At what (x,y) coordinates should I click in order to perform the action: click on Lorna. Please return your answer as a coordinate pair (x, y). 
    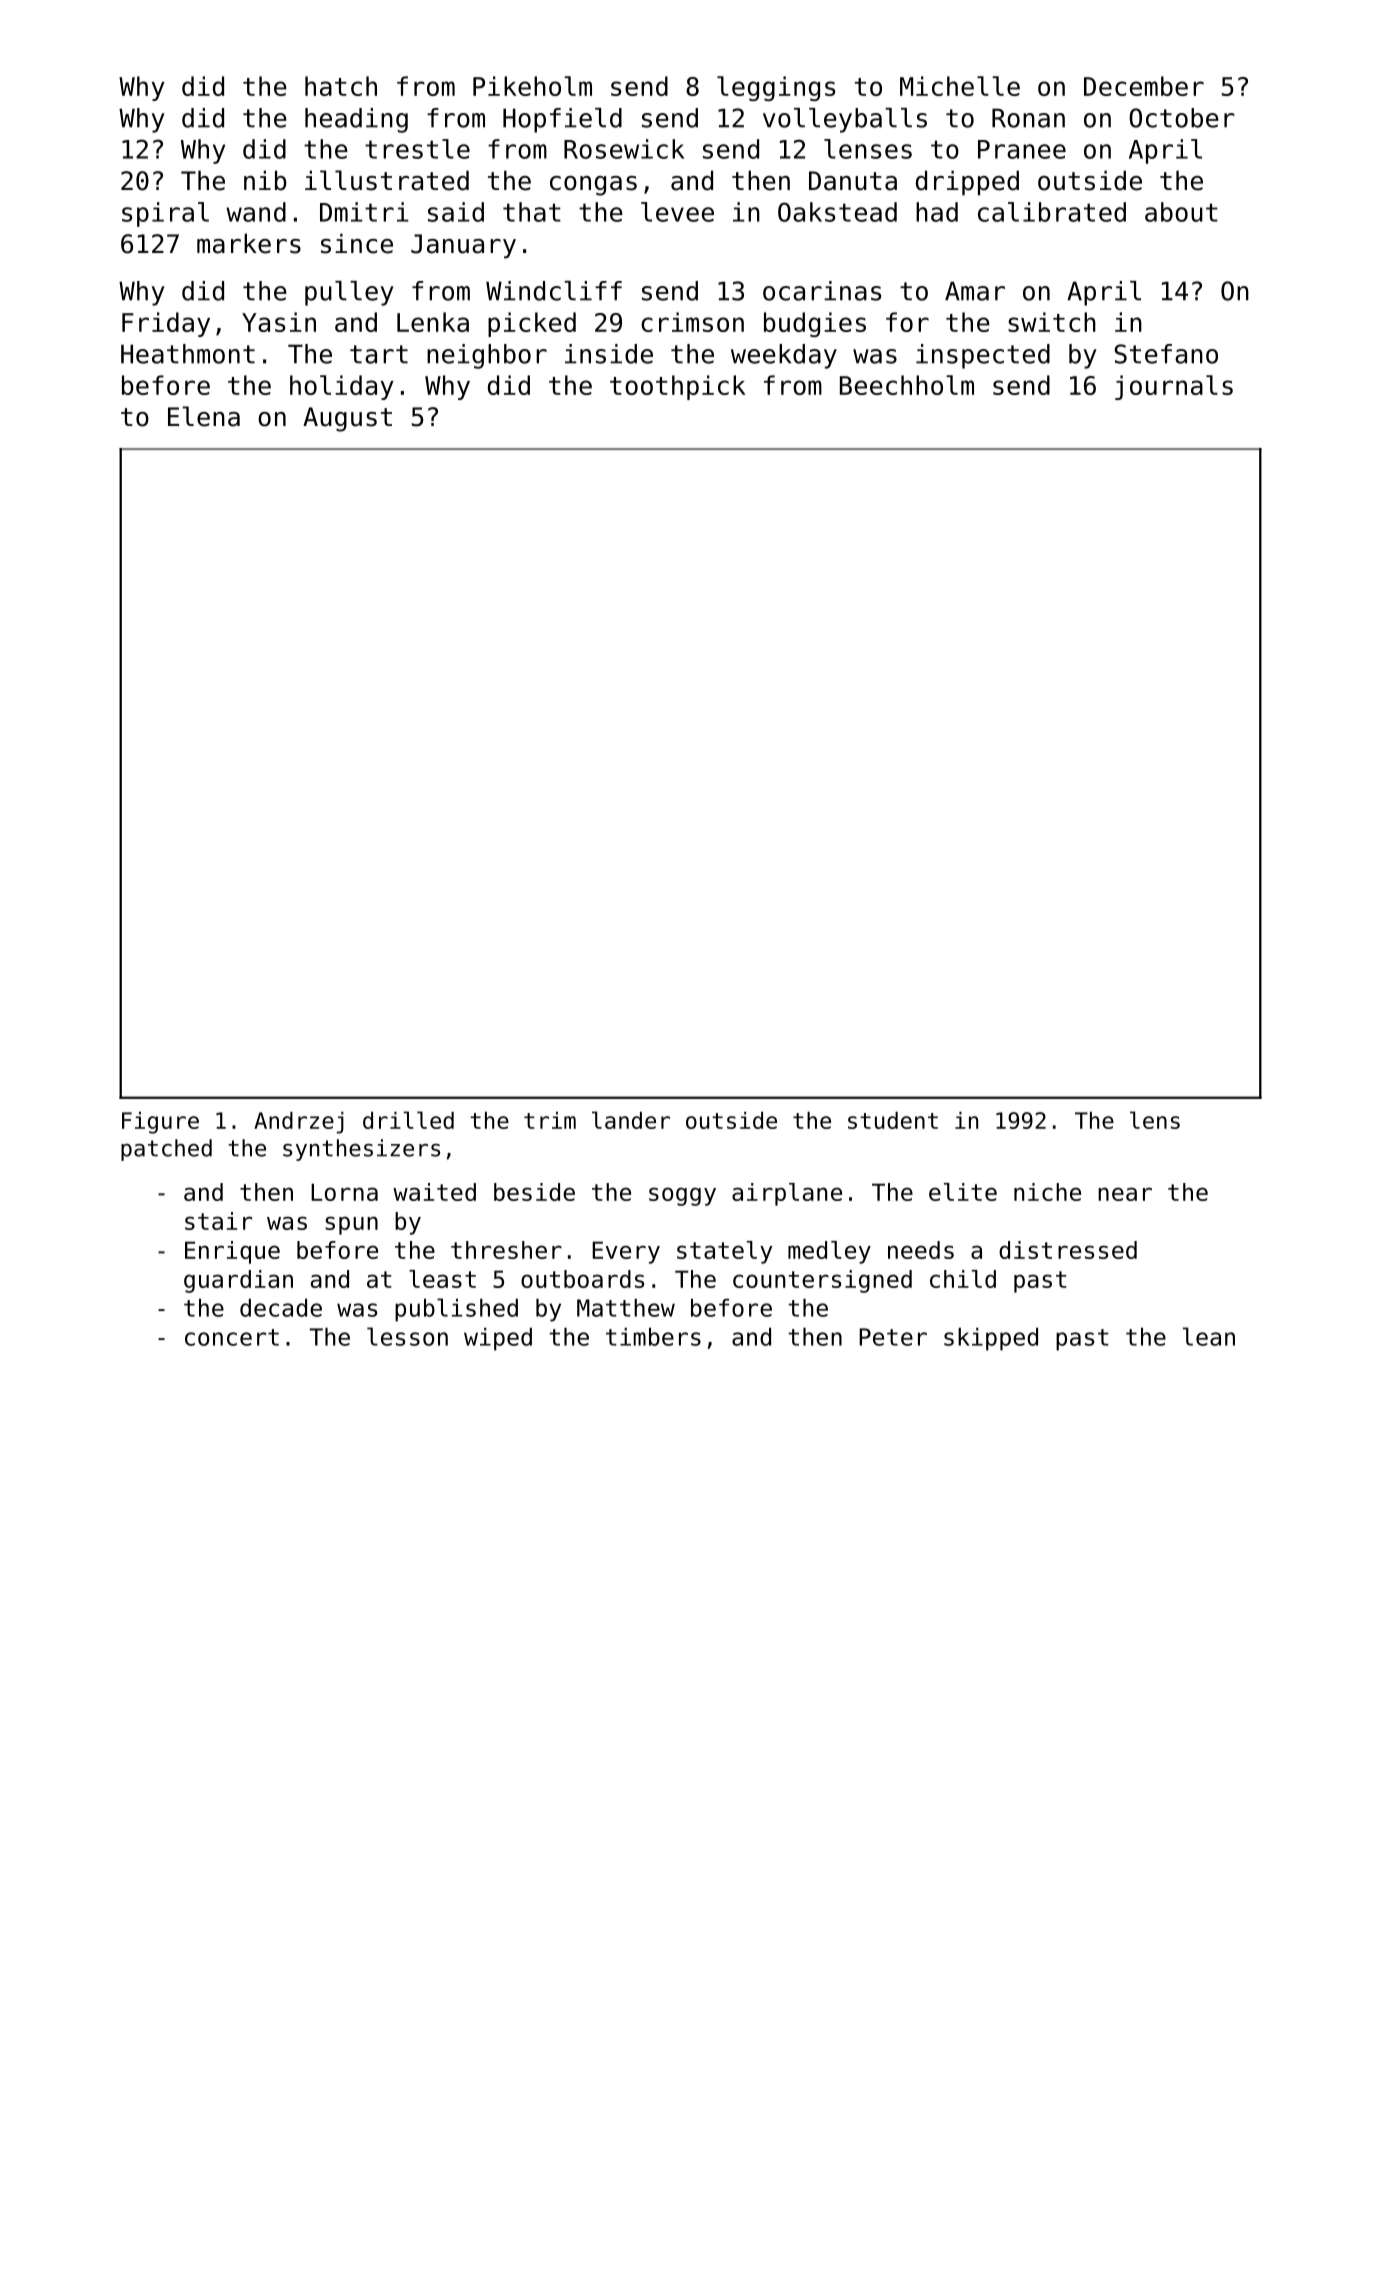
    Looking at the image, I should click on (344, 1192).
